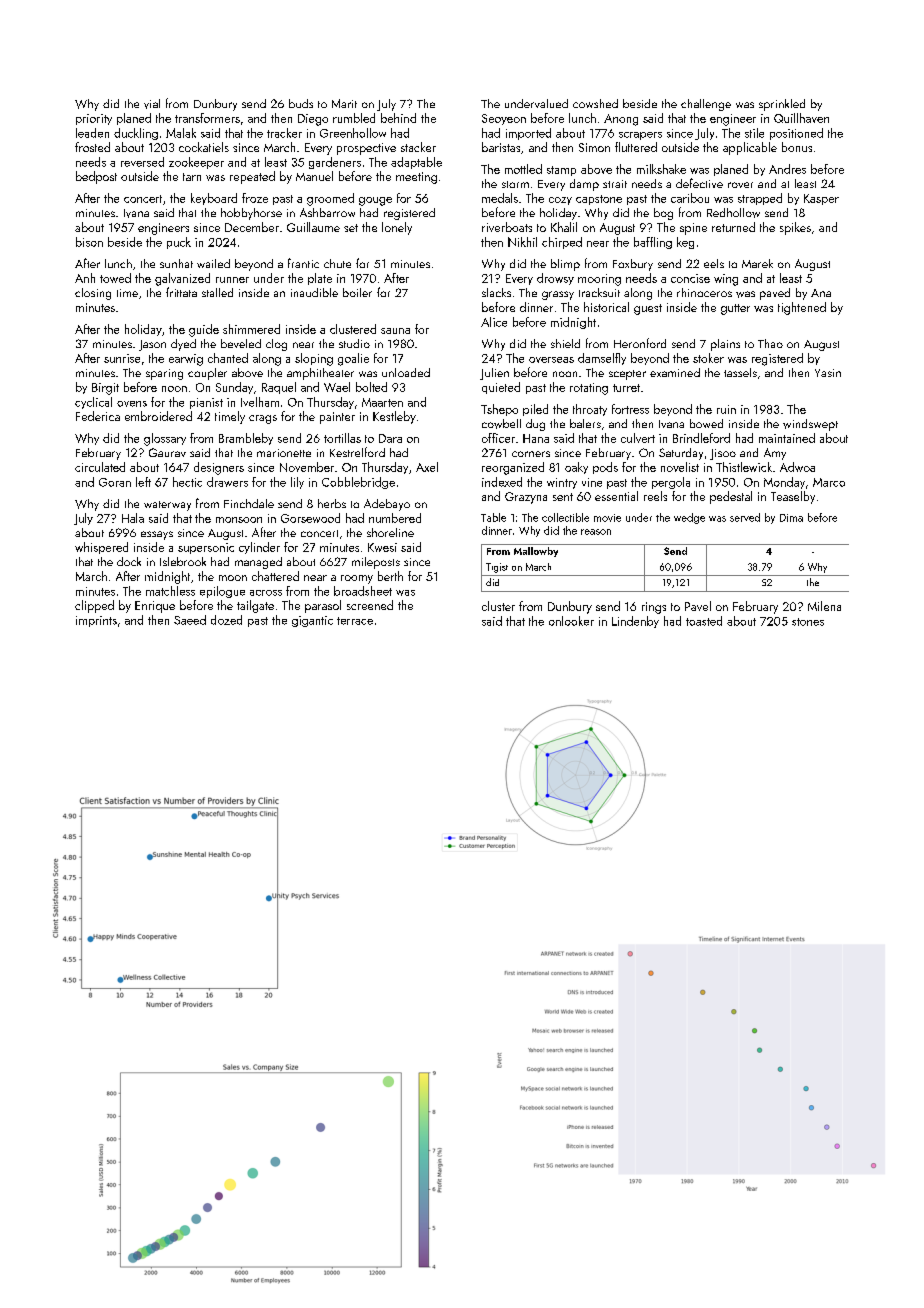 The image size is (924, 1308). Describe the element at coordinates (165, 439) in the screenshot. I see `glossary` at that location.
